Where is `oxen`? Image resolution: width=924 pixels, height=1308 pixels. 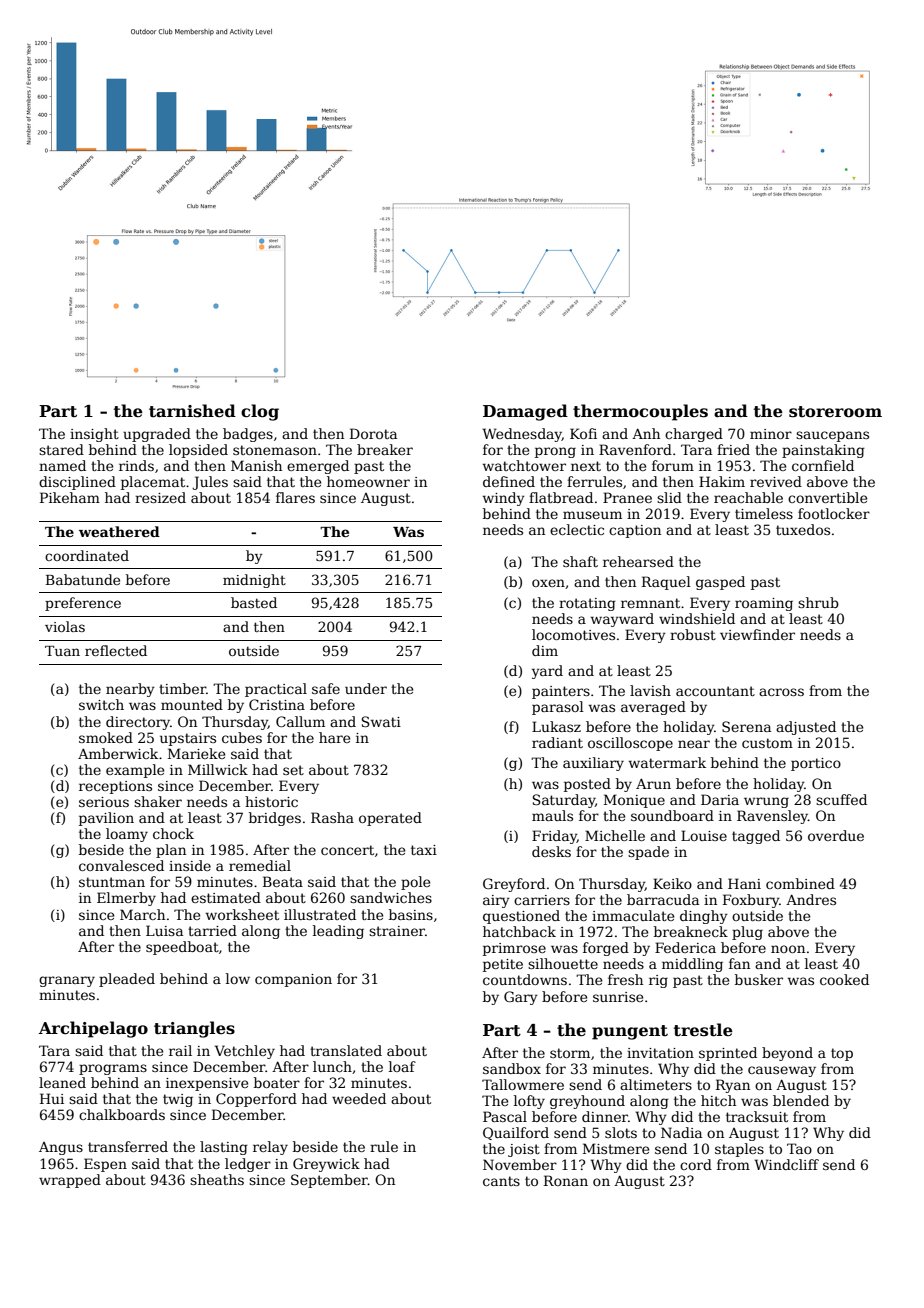
oxen is located at coordinates (548, 583).
